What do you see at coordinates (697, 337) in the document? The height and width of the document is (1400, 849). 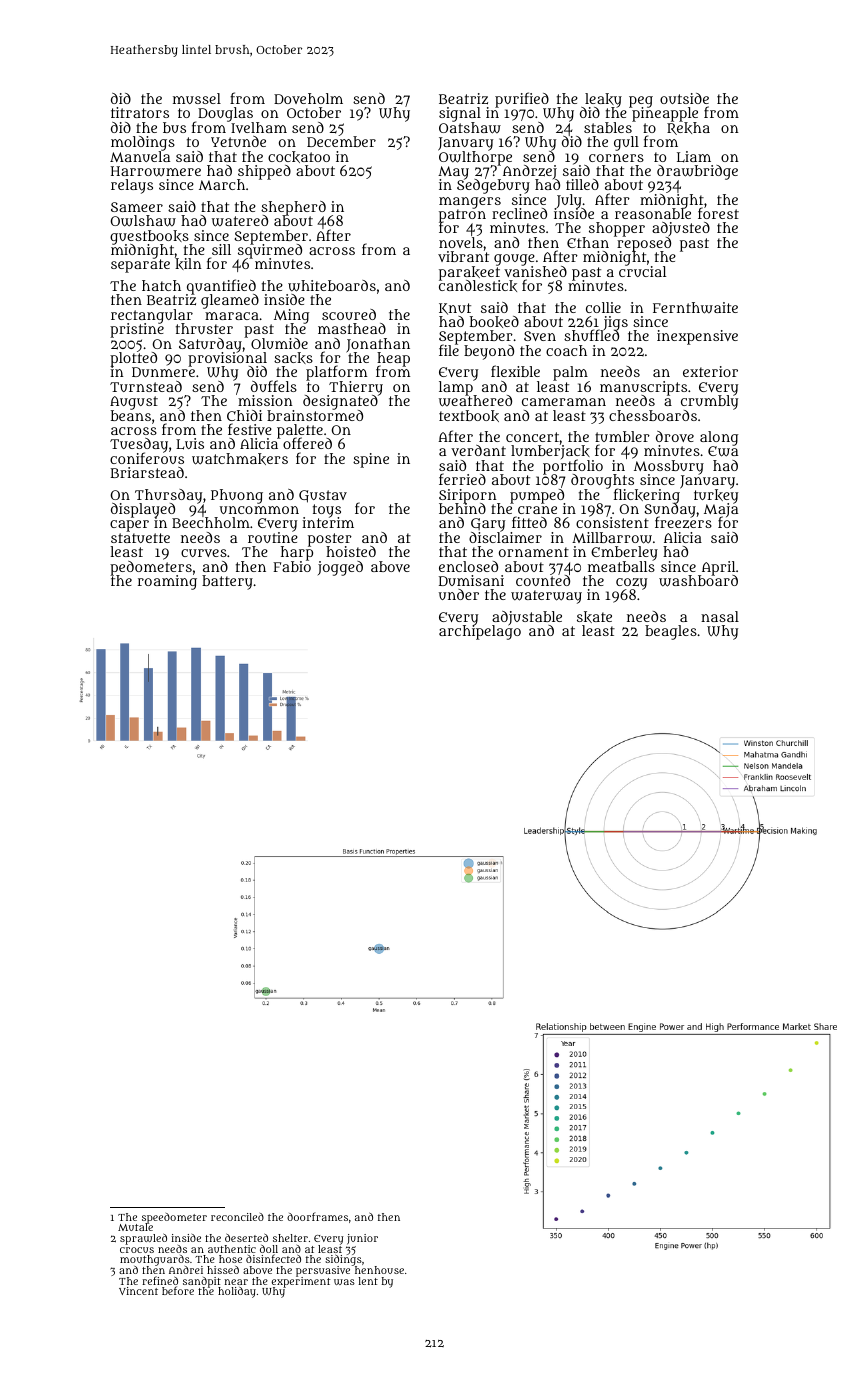 I see `inexpensive` at bounding box center [697, 337].
